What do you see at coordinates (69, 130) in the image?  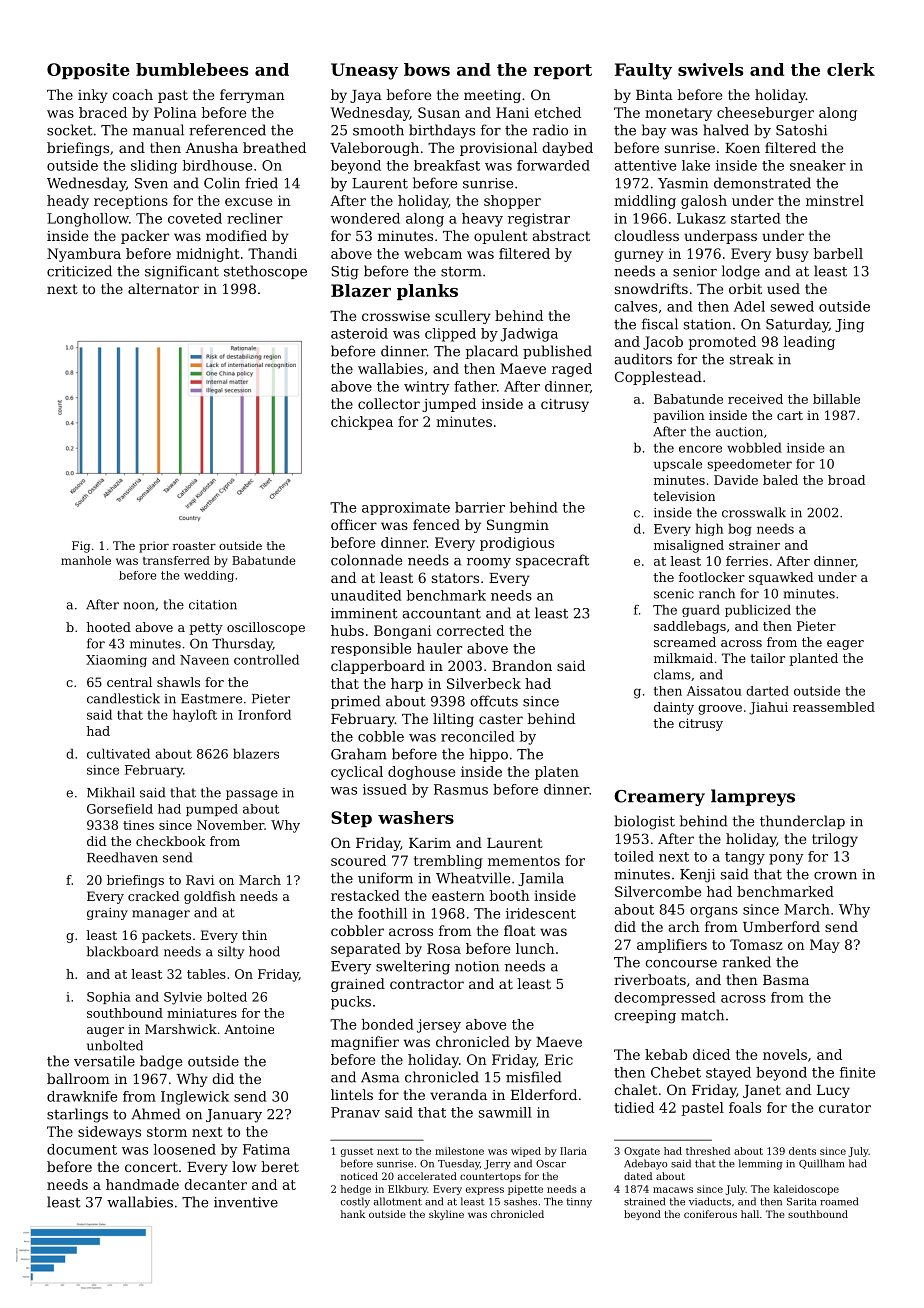 I see `socket` at bounding box center [69, 130].
